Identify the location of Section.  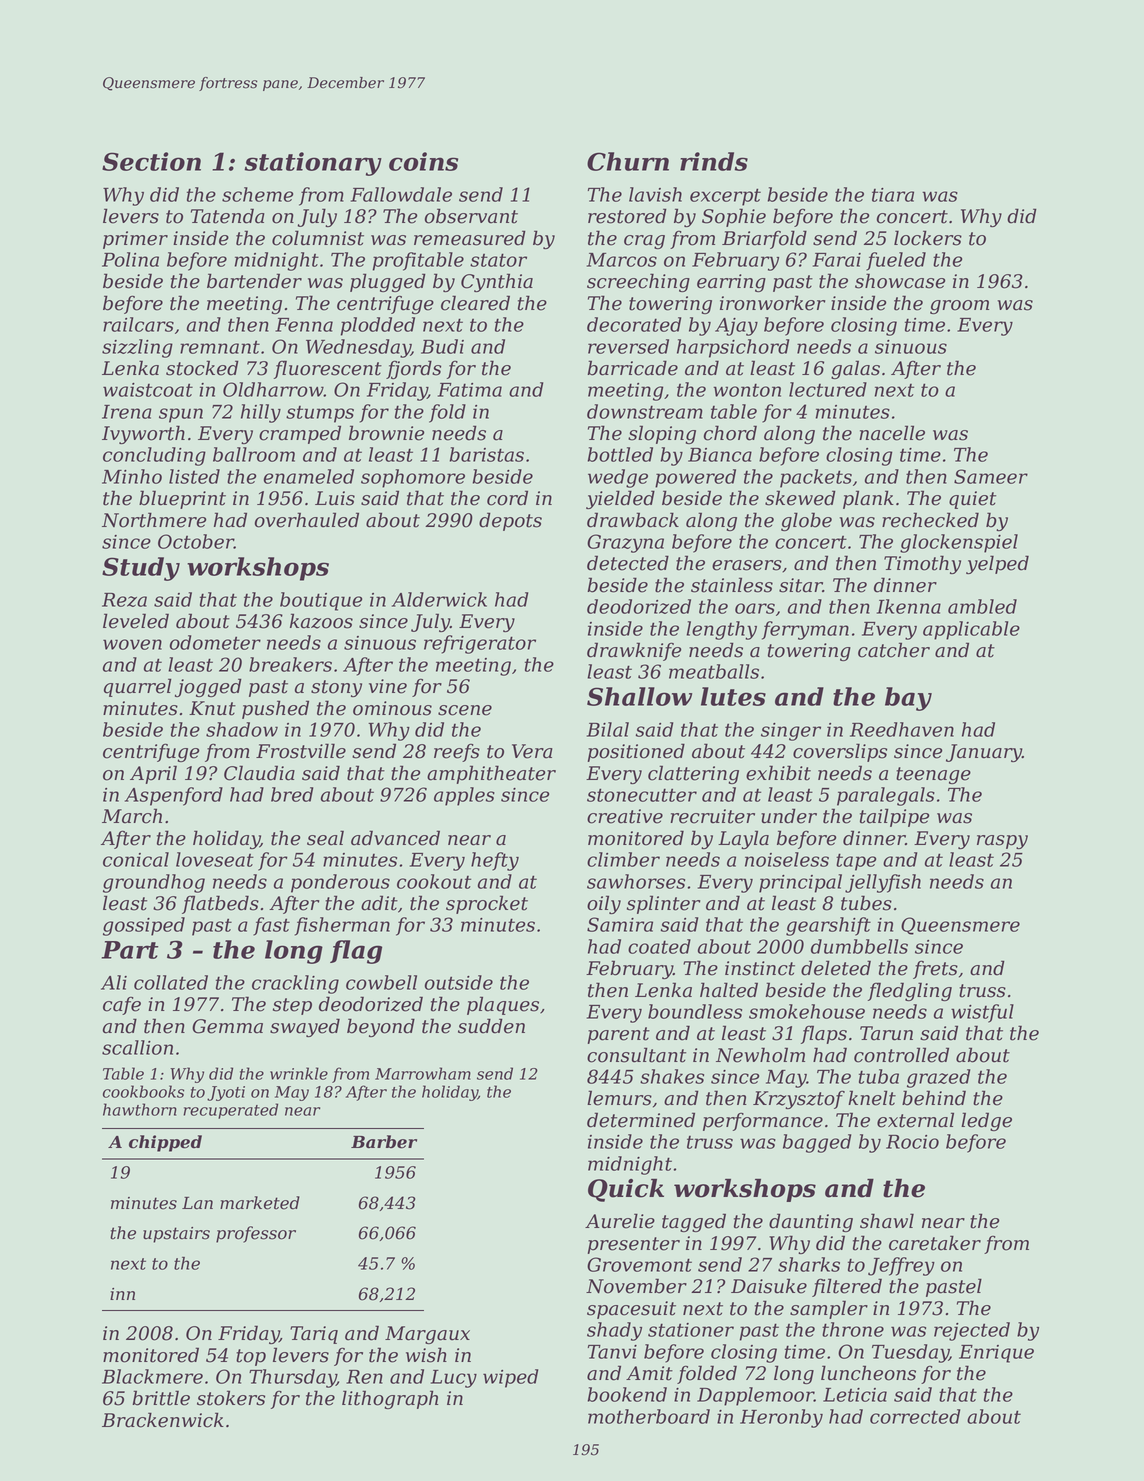
(151, 161).
